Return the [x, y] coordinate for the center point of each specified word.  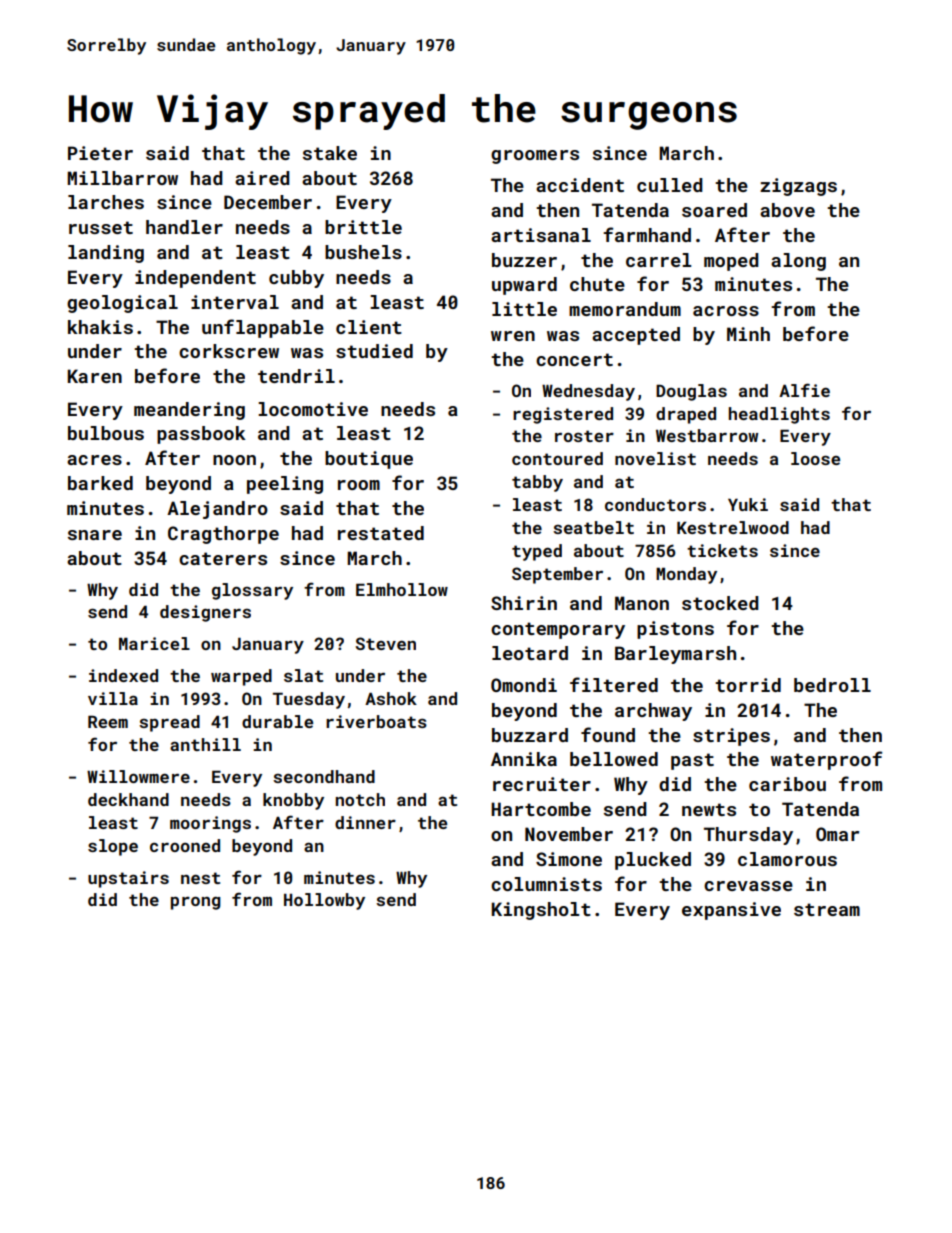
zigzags [798, 187]
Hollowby [324, 901]
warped [241, 677]
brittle [363, 227]
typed [537, 552]
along [798, 262]
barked [100, 483]
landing [106, 254]
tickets [722, 550]
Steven [386, 643]
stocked [720, 603]
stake [330, 153]
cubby [296, 279]
